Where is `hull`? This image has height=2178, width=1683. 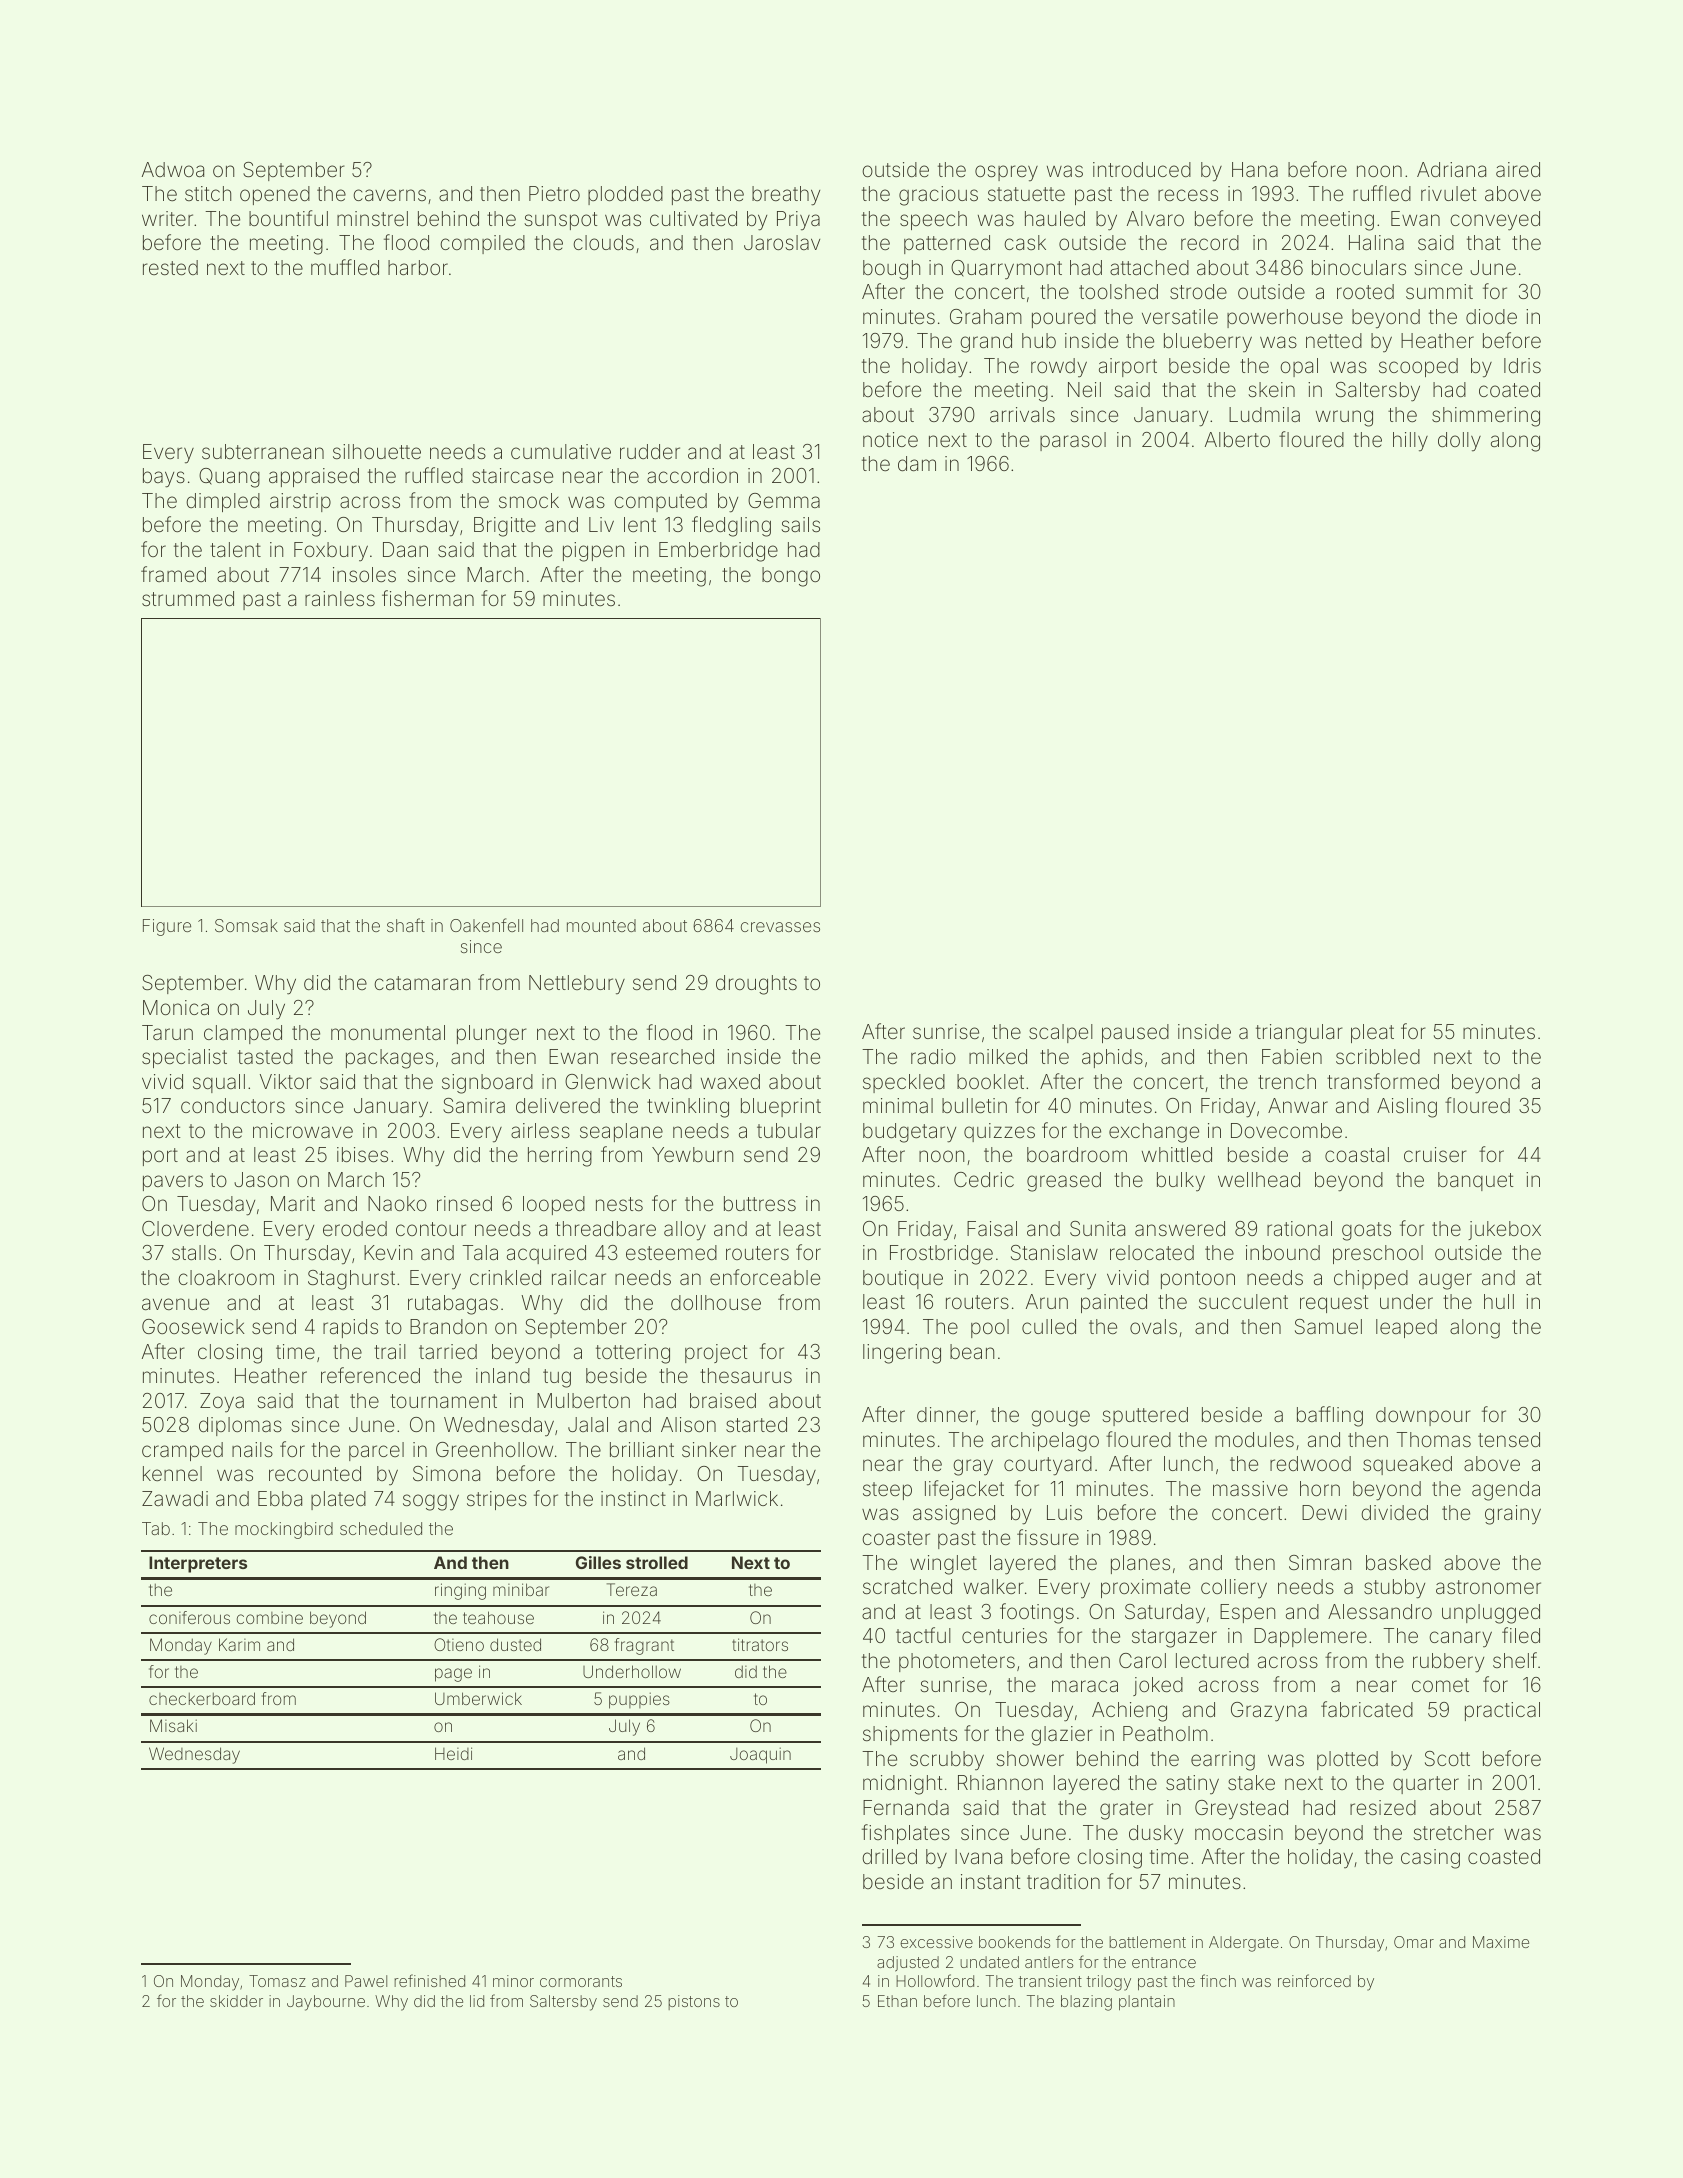 hull is located at coordinates (1499, 1301).
